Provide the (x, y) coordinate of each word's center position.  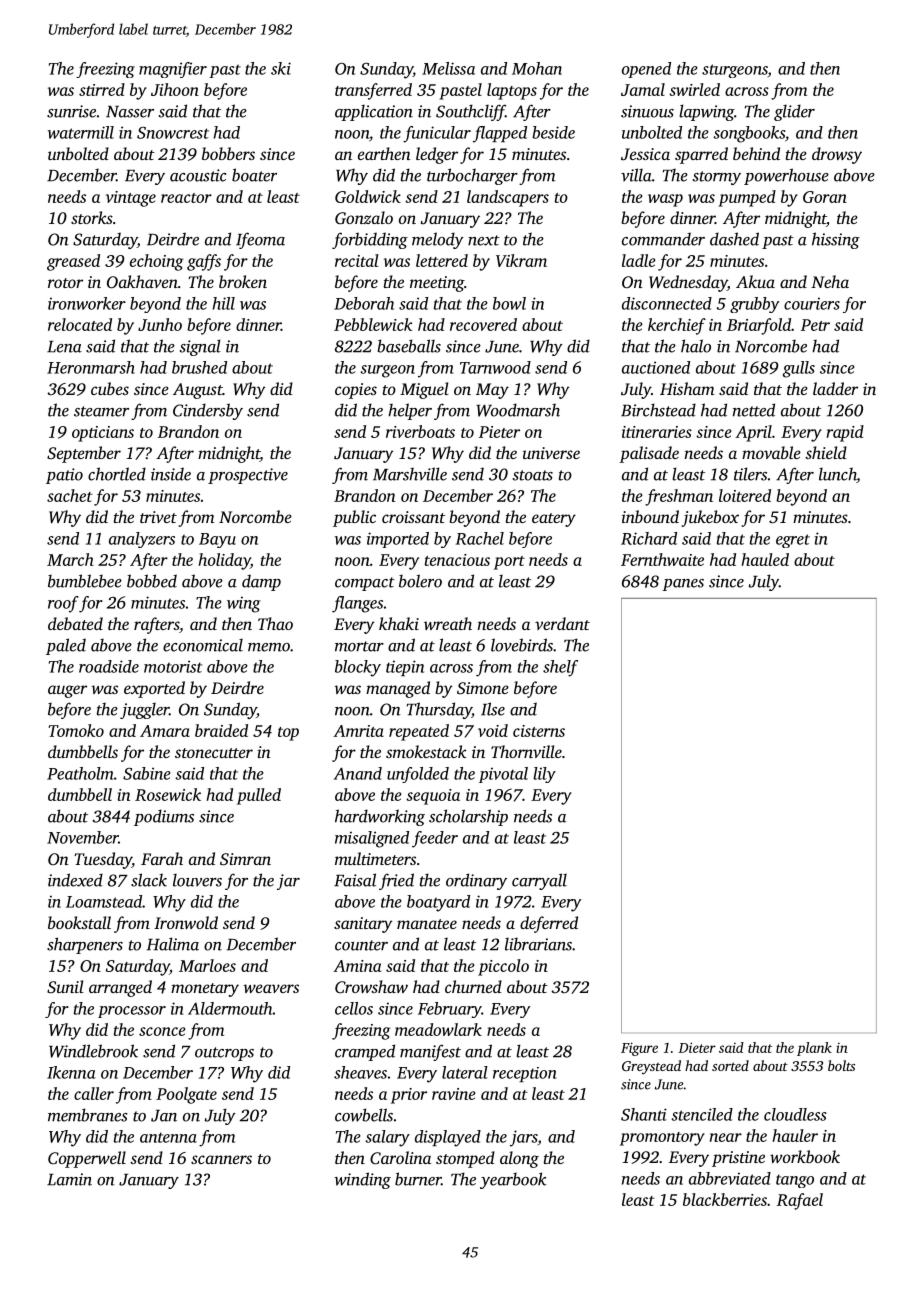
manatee (427, 924)
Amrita (358, 731)
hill (224, 303)
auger (67, 691)
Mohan (537, 68)
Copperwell (87, 1159)
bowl (509, 303)
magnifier (173, 70)
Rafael (800, 1201)
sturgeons (735, 71)
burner (418, 1179)
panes (683, 585)
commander (663, 239)
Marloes (207, 965)
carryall (539, 881)
